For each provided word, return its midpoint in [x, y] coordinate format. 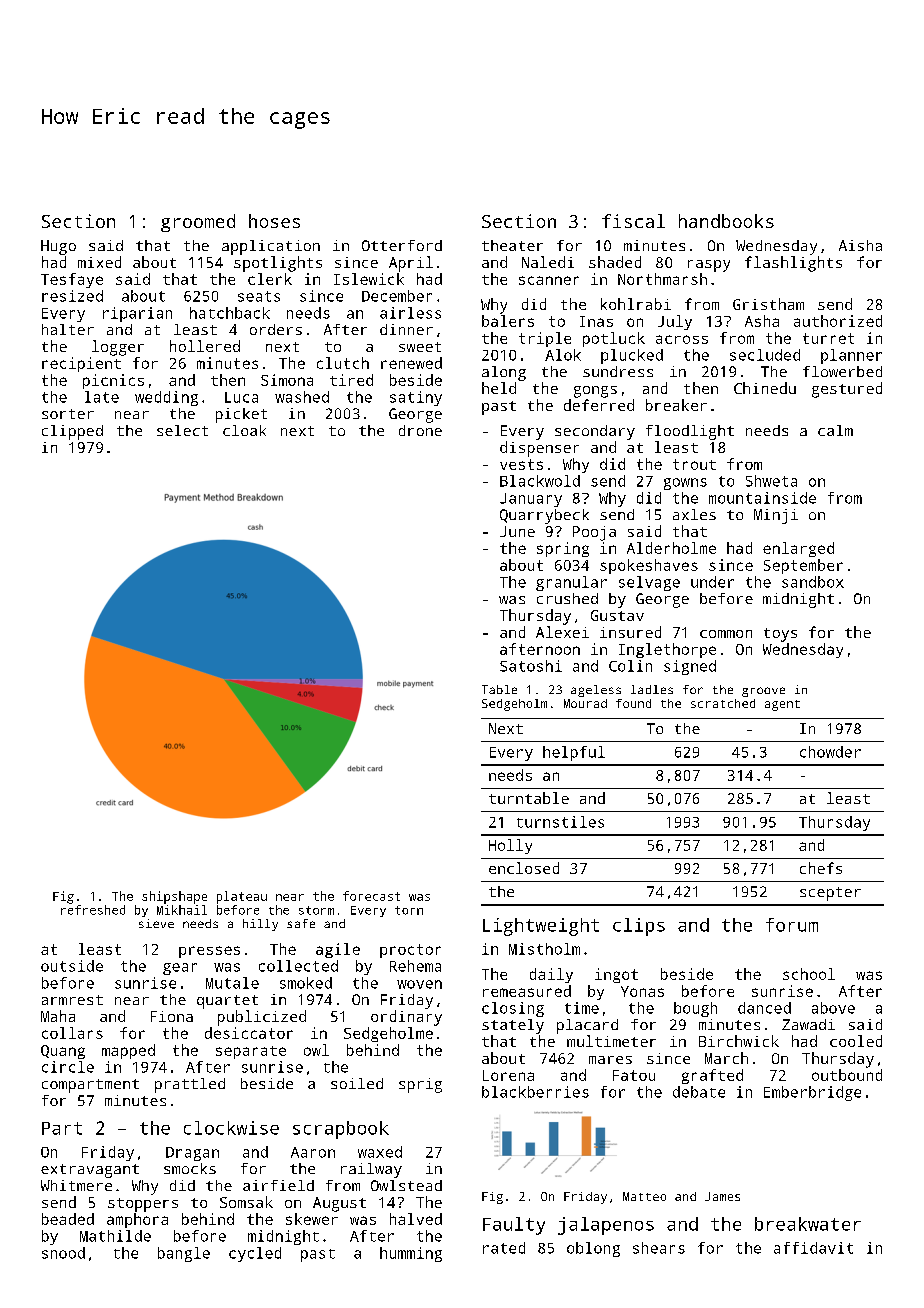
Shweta [771, 481]
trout [694, 464]
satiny [416, 398]
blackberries [535, 1092]
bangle [184, 1254]
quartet [227, 1002]
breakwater [808, 1224]
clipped [72, 432]
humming [411, 1254]
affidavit [813, 1248]
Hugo [58, 247]
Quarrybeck [544, 516]
